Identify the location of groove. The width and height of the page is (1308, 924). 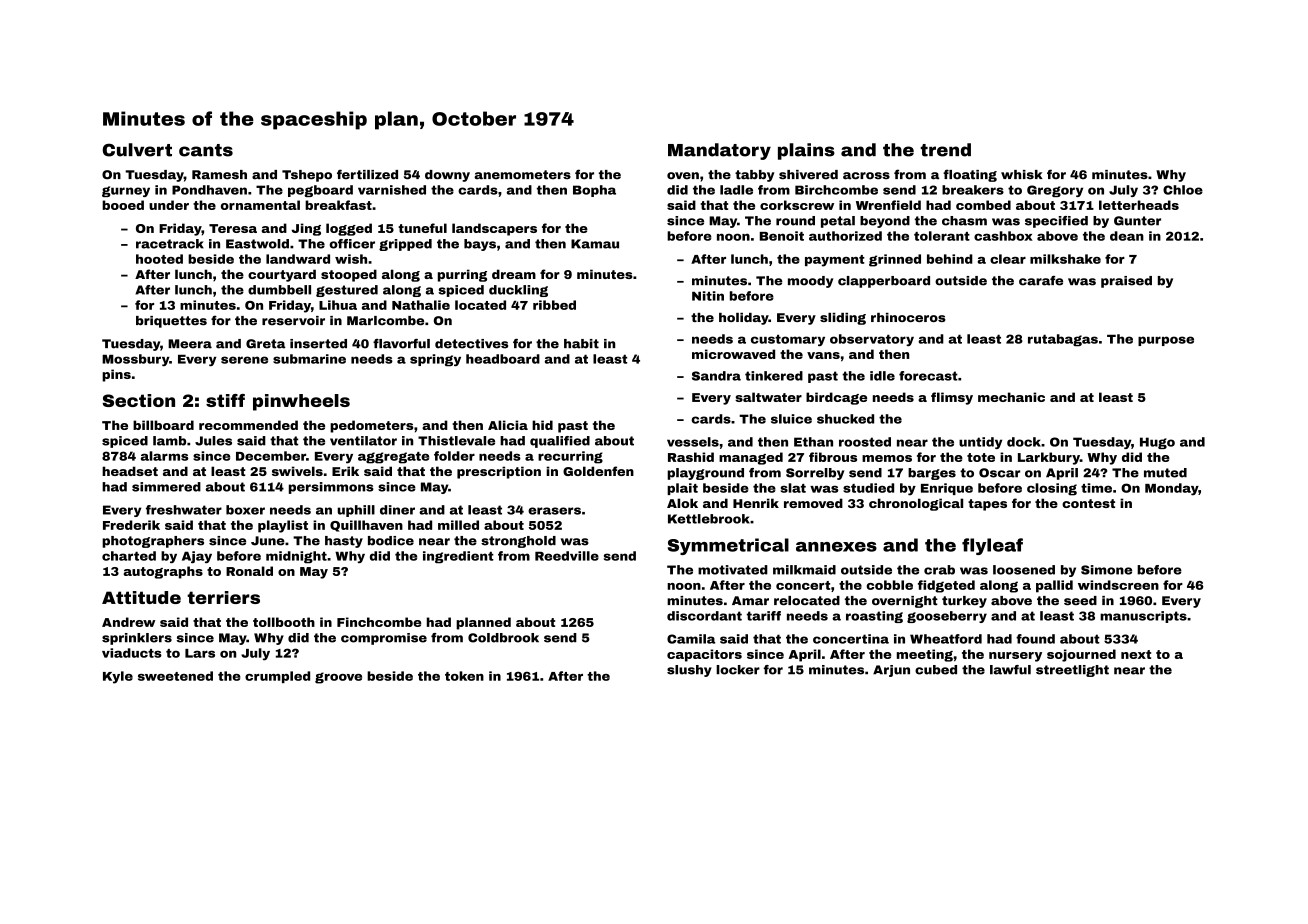
(338, 678).
